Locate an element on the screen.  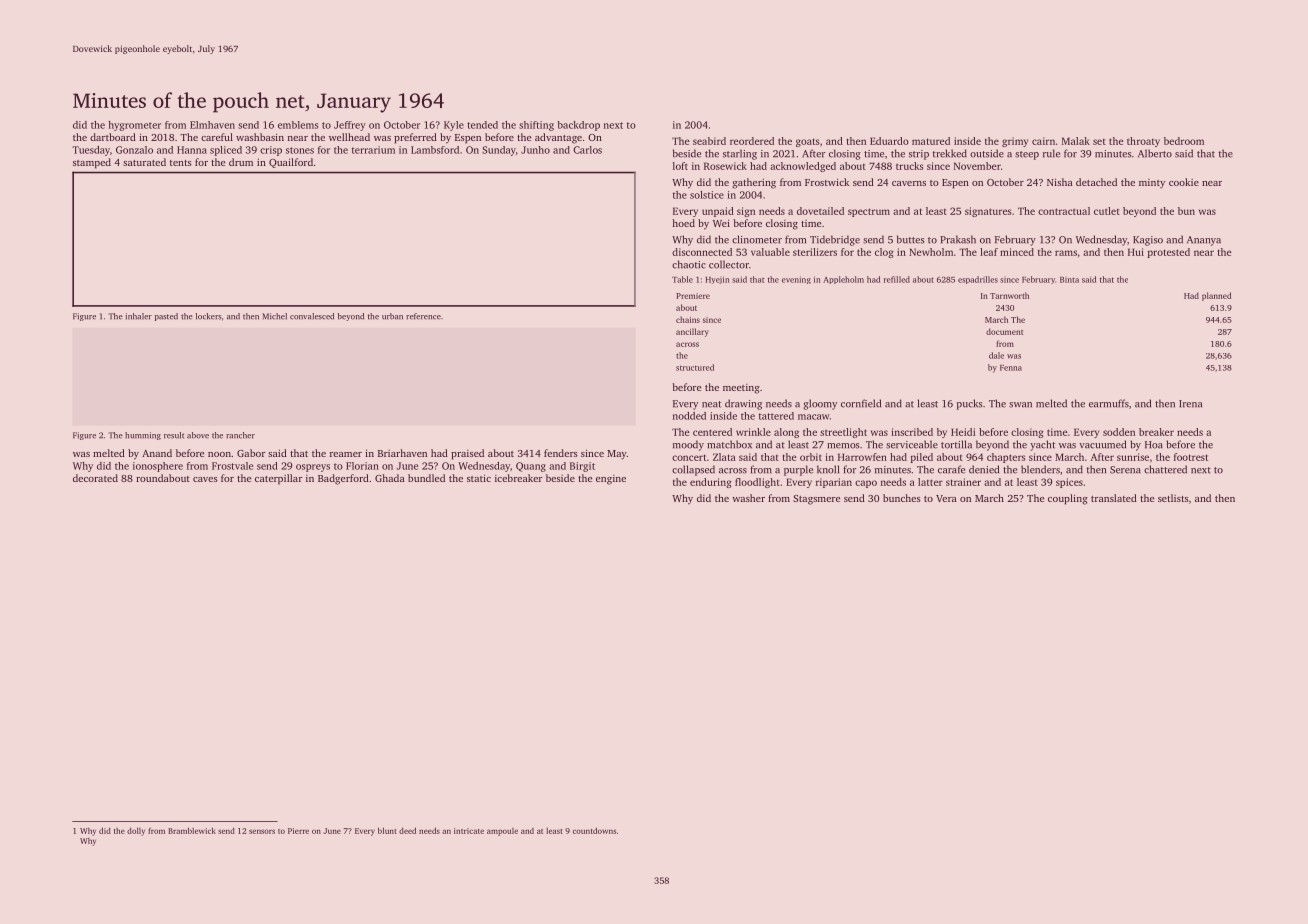
emblems is located at coordinates (298, 125).
